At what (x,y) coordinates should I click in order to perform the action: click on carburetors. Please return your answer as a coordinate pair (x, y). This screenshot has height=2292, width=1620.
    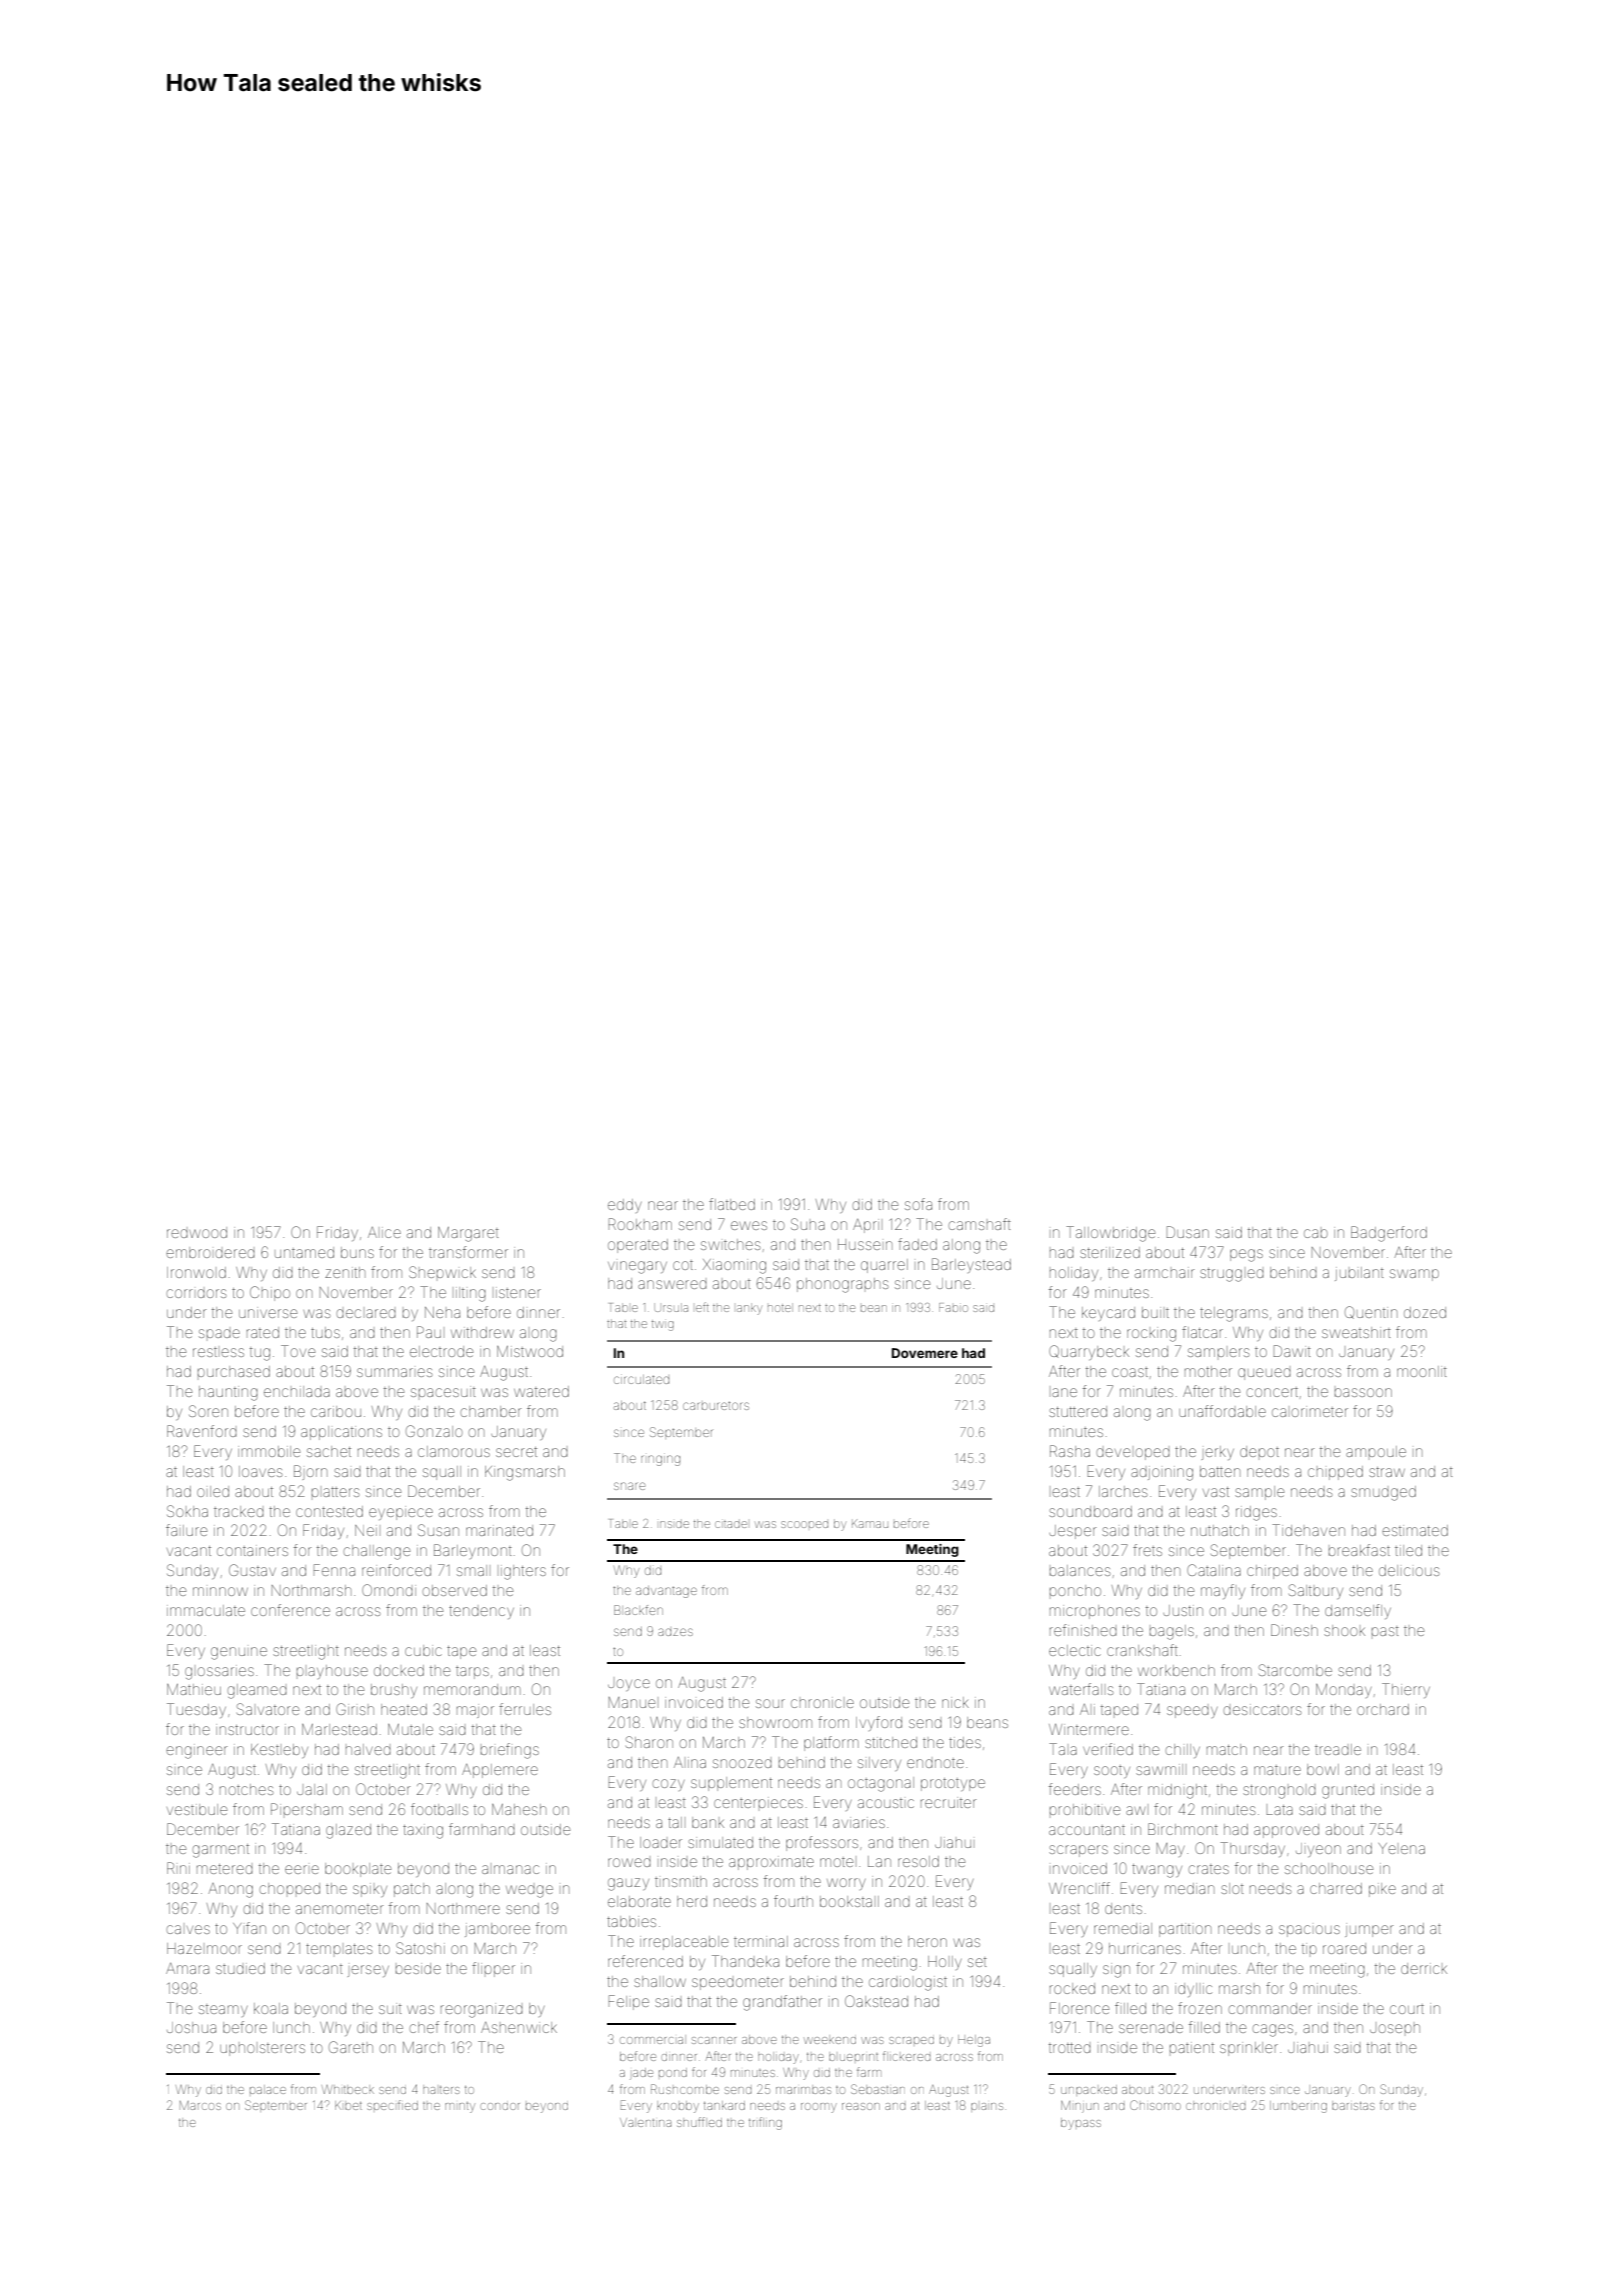
    Looking at the image, I should click on (716, 1405).
